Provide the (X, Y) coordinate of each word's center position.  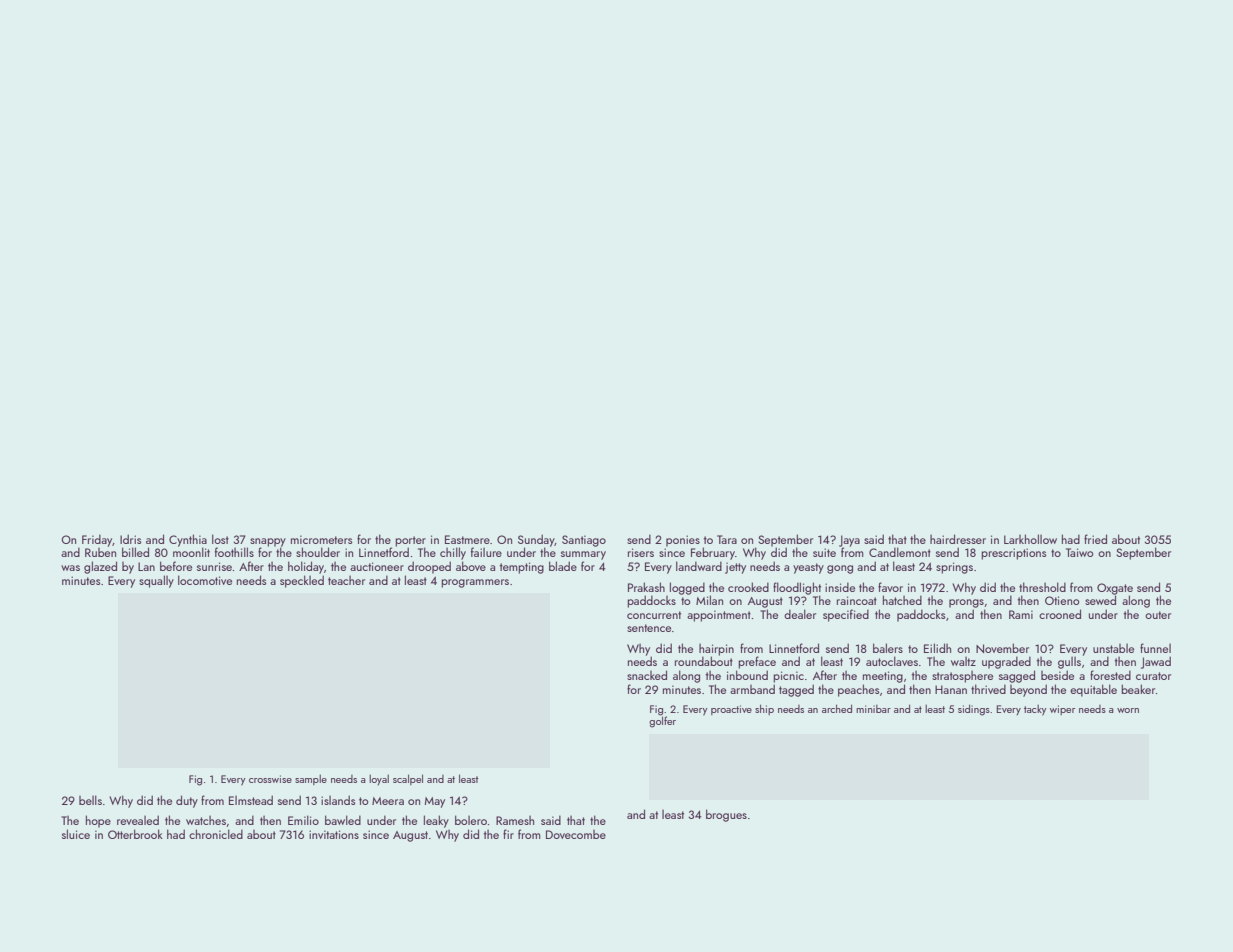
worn (1128, 710)
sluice (76, 834)
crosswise (270, 779)
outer (1158, 615)
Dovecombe (576, 834)
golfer (662, 722)
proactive (731, 710)
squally (156, 581)
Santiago (584, 541)
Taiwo (1079, 552)
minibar (873, 709)
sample (311, 779)
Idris (130, 539)
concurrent (654, 615)
